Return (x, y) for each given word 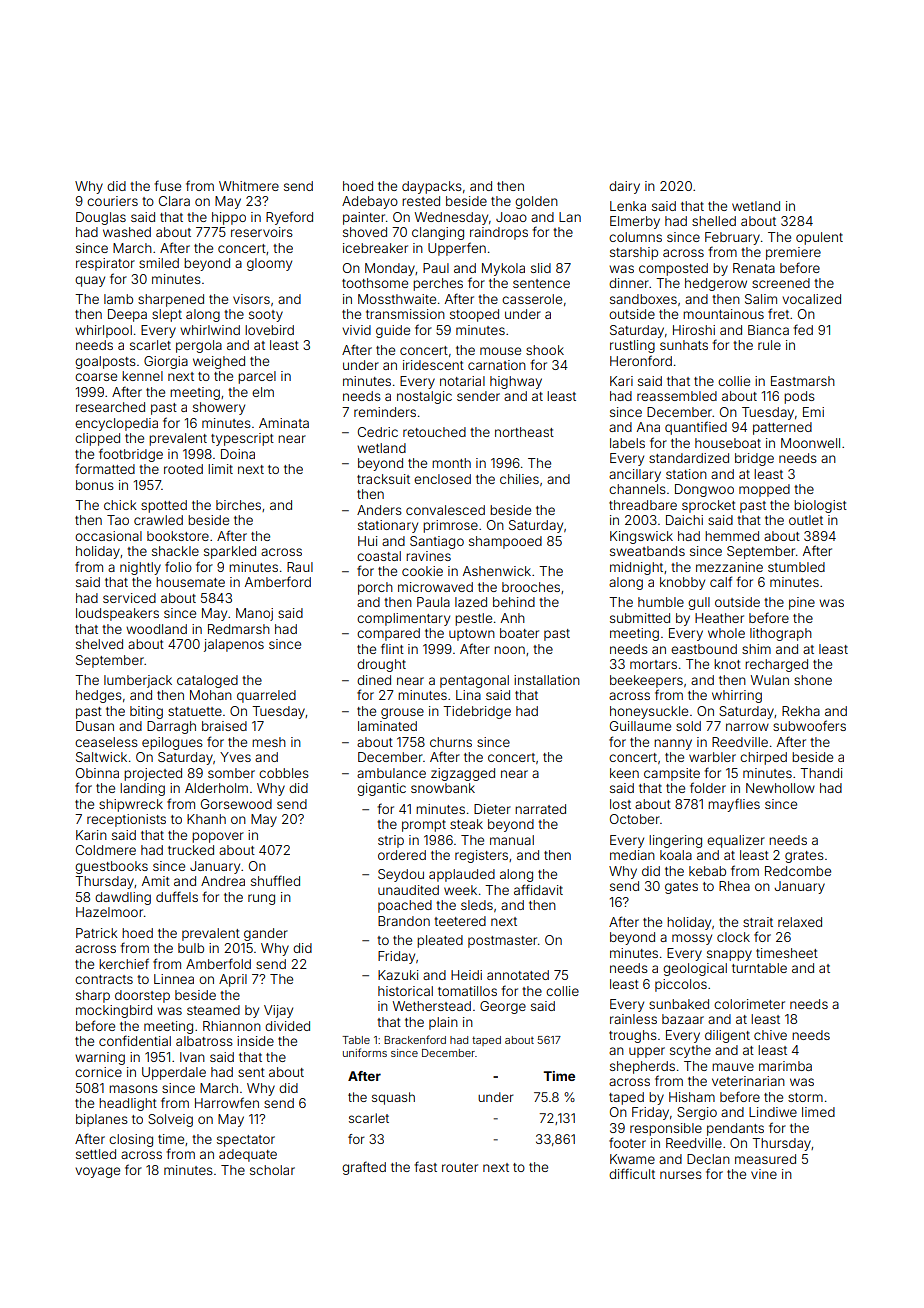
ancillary (635, 475)
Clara (174, 201)
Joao (511, 217)
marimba (785, 1066)
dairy (624, 187)
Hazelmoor (109, 912)
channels (637, 489)
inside (255, 1041)
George (503, 1007)
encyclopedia (116, 424)
